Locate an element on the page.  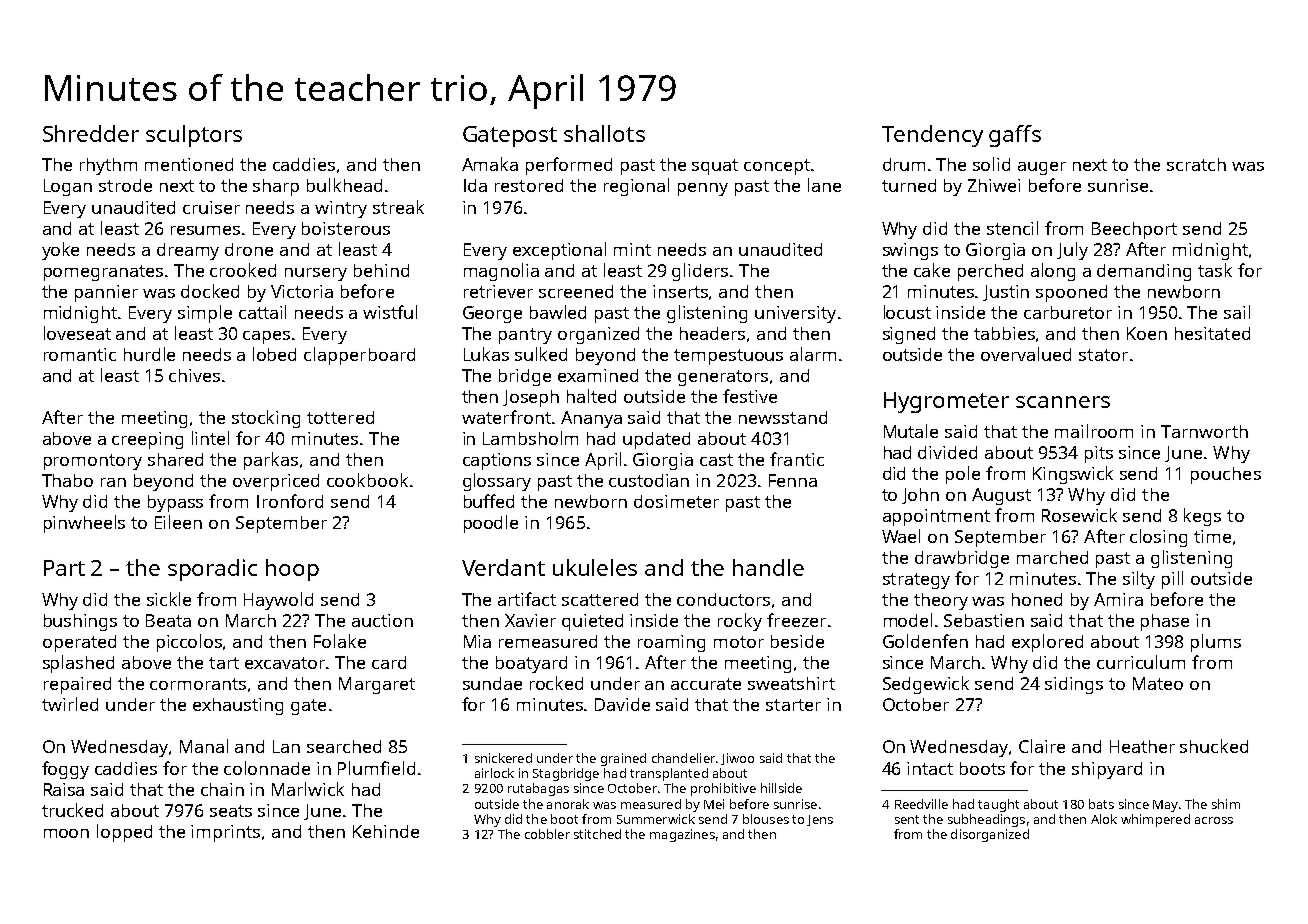
scattered is located at coordinates (600, 599).
